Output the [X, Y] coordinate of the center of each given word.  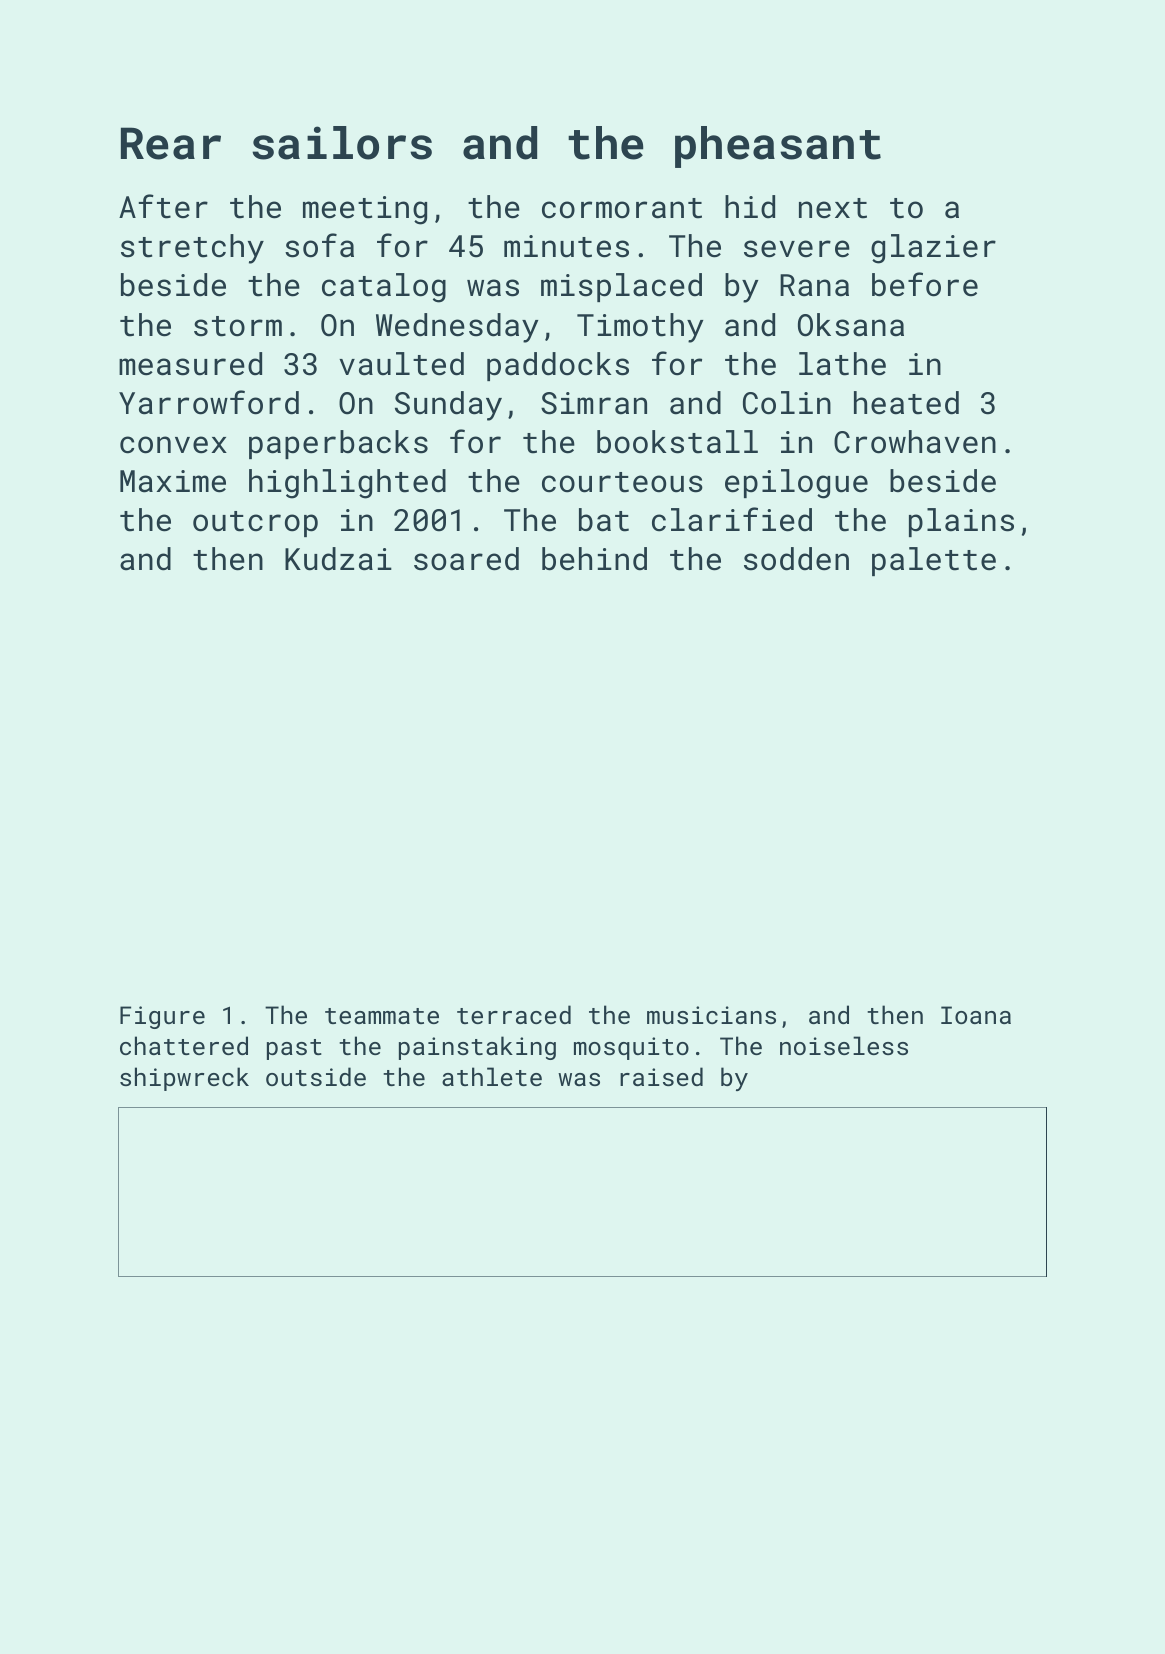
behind [594, 559]
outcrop [255, 524]
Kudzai [338, 559]
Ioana [976, 1015]
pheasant [778, 147]
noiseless [844, 1045]
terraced [514, 1014]
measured [190, 364]
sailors [342, 143]
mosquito [631, 1048]
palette [934, 561]
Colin [787, 403]
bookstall [677, 442]
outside [316, 1076]
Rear [171, 143]
